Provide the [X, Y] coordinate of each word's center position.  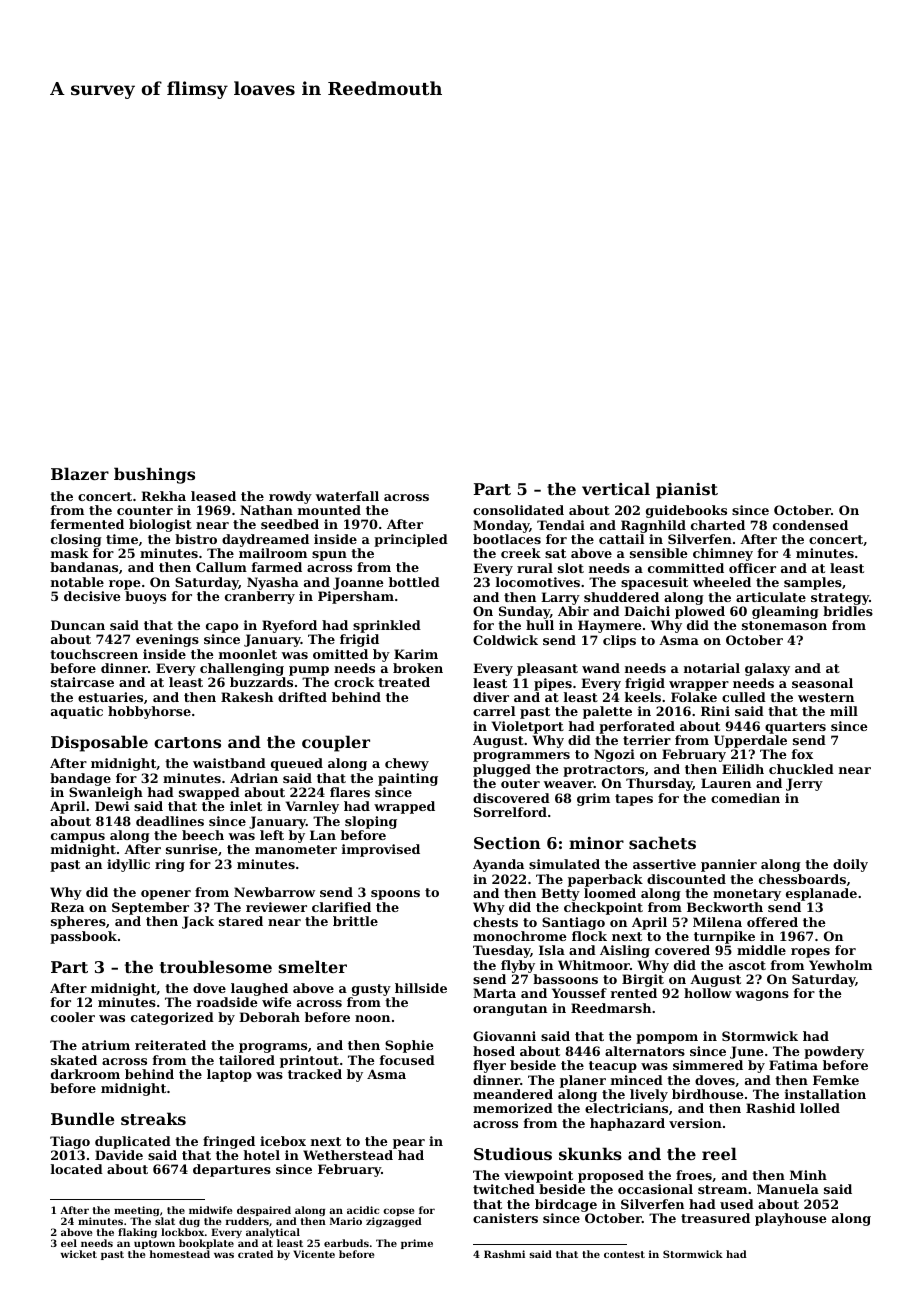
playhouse [790, 1219]
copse [398, 1212]
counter [145, 510]
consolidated [518, 510]
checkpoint [603, 908]
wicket [79, 1254]
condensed [810, 525]
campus [78, 838]
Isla [552, 950]
